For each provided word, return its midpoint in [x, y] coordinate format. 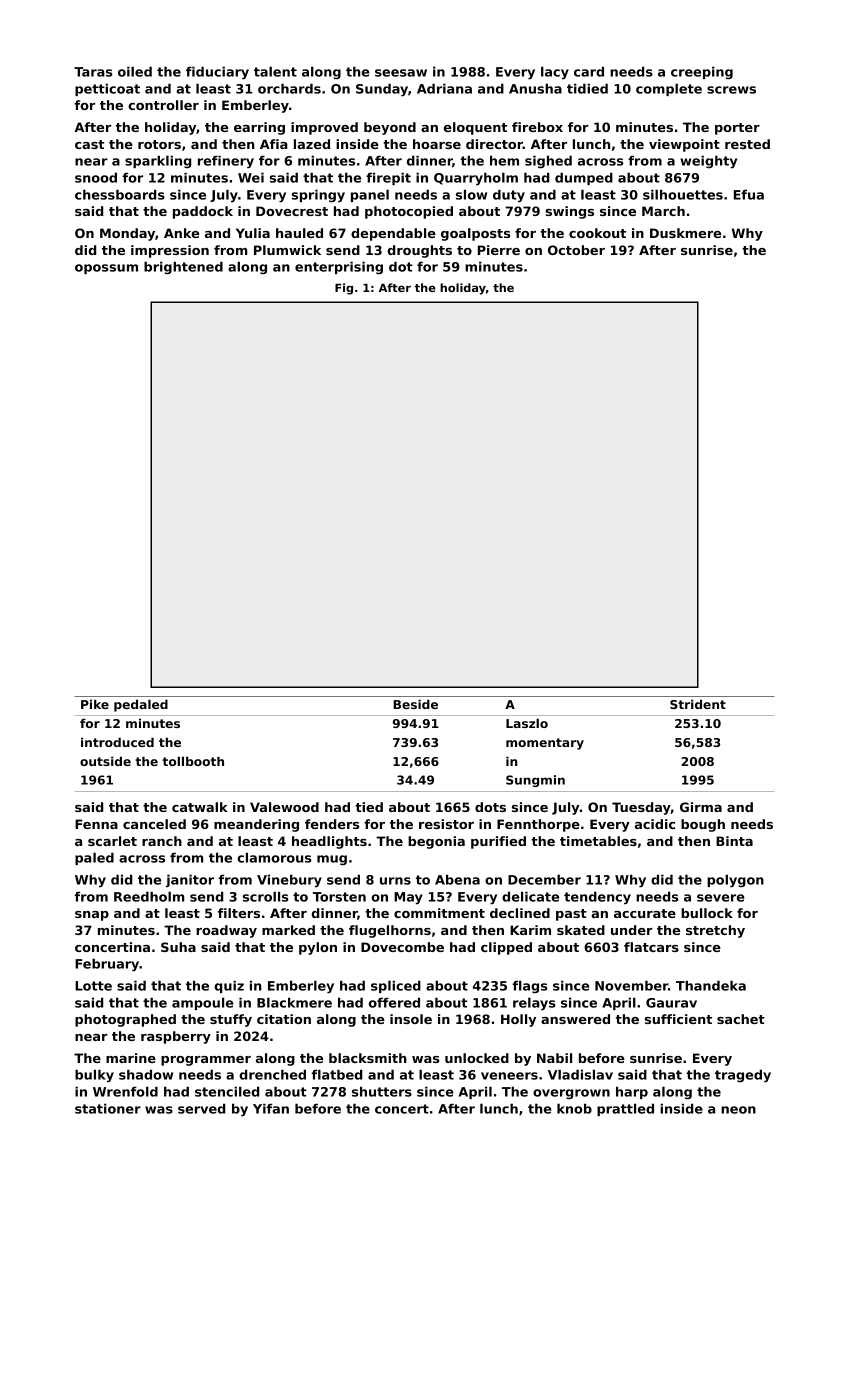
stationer [108, 1108]
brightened [183, 268]
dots [490, 807]
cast [89, 144]
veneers [509, 1076]
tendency [597, 898]
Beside [415, 704]
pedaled [141, 705]
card [589, 71]
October [576, 250]
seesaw [401, 73]
